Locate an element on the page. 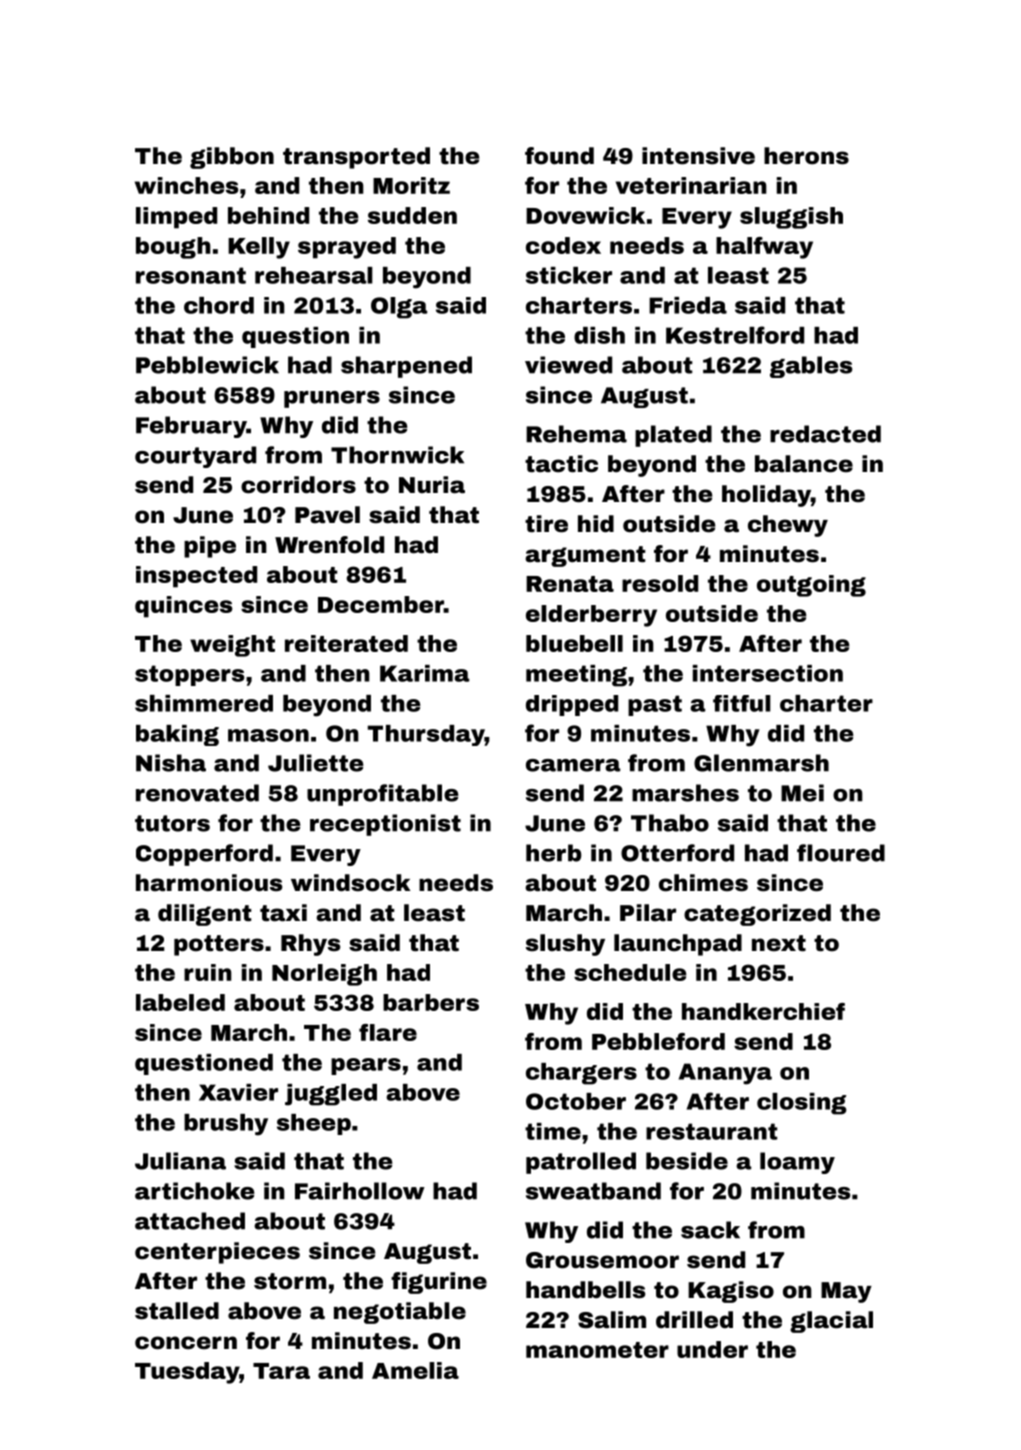 This image has height=1450, width=1021. pipe is located at coordinates (210, 547).
